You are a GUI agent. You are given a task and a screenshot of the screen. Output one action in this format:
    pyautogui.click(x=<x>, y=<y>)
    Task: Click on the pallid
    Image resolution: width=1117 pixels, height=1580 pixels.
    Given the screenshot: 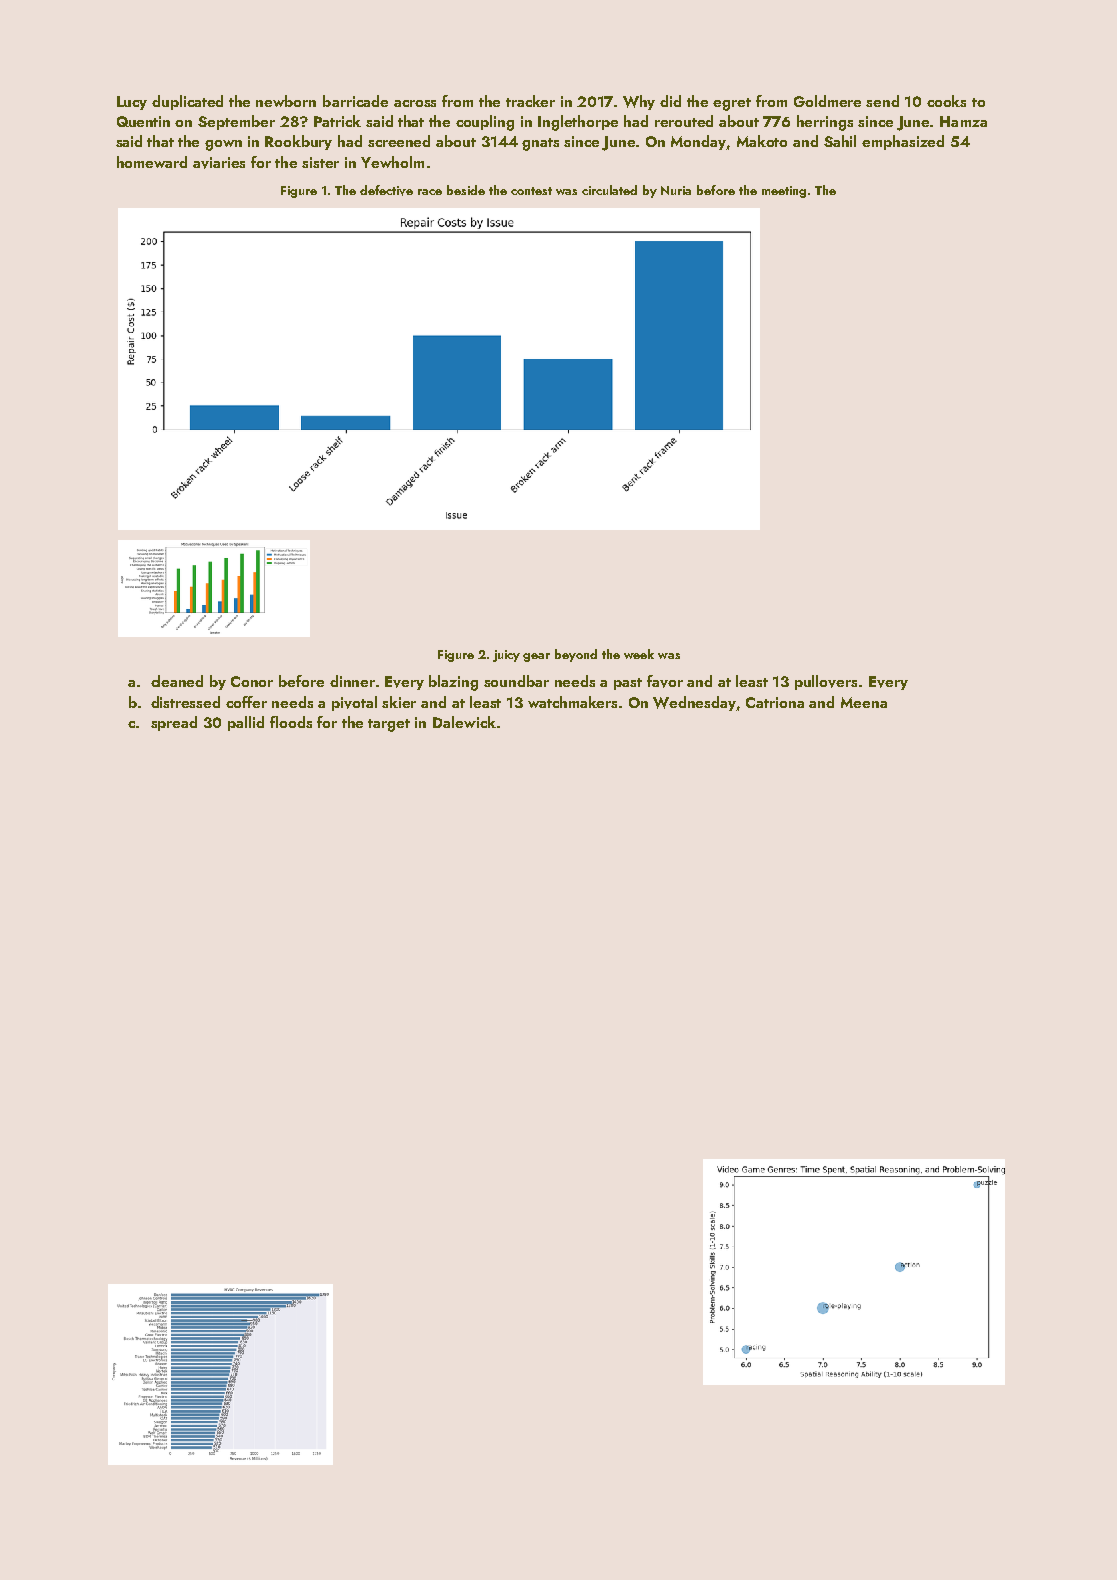 What is the action you would take?
    pyautogui.click(x=246, y=723)
